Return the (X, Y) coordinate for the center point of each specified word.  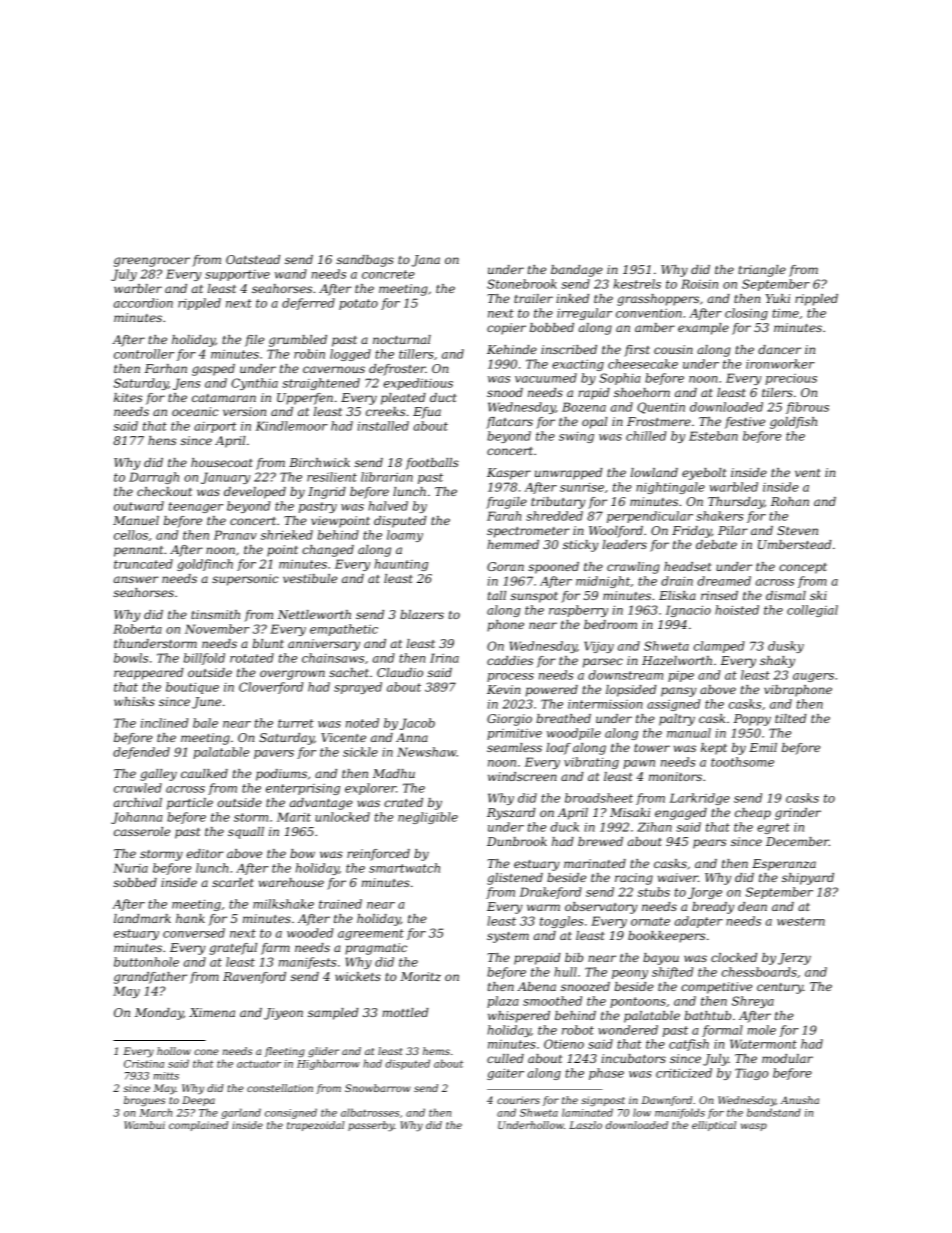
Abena (536, 986)
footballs (432, 464)
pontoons (638, 1002)
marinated (595, 863)
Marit (294, 817)
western (801, 921)
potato (358, 304)
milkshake (283, 904)
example (703, 329)
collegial (812, 611)
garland (241, 1113)
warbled (734, 487)
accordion (143, 303)
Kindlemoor (291, 426)
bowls (131, 658)
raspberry (578, 611)
